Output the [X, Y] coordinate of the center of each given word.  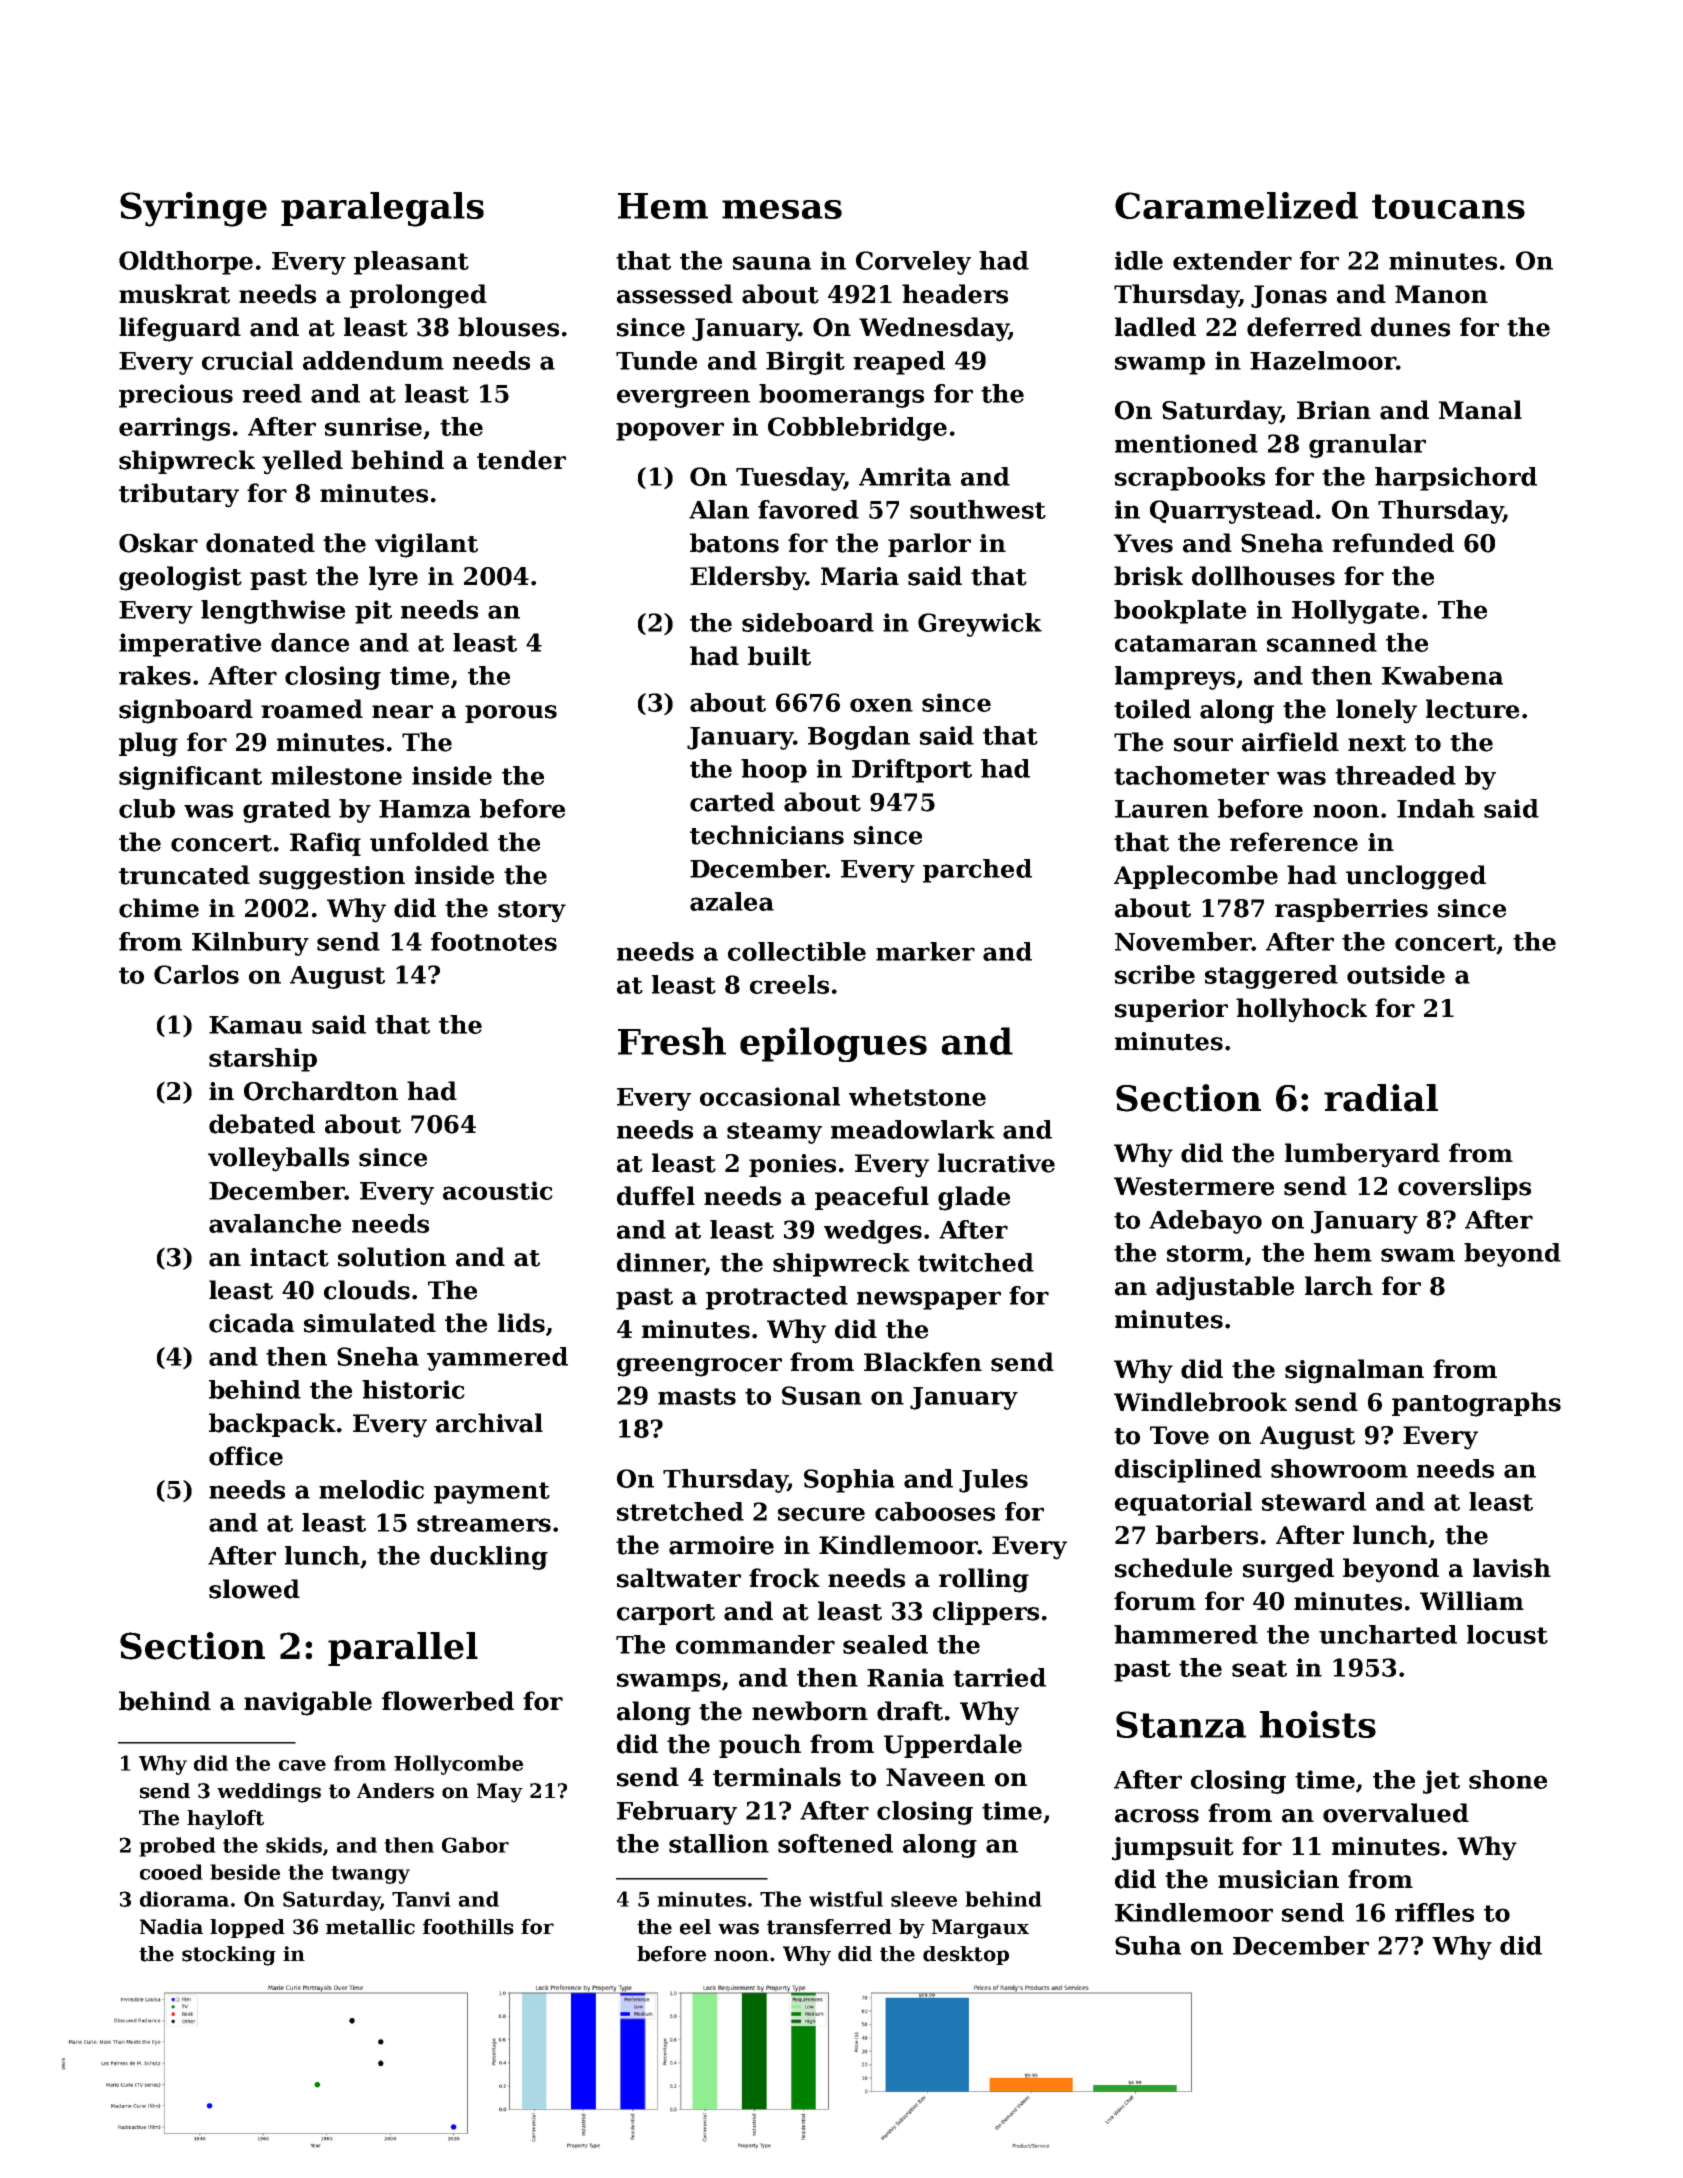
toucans [1448, 206]
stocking [229, 1956]
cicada [251, 1323]
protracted [777, 1298]
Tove [1179, 1435]
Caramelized [1236, 205]
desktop [966, 1955]
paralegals [382, 209]
